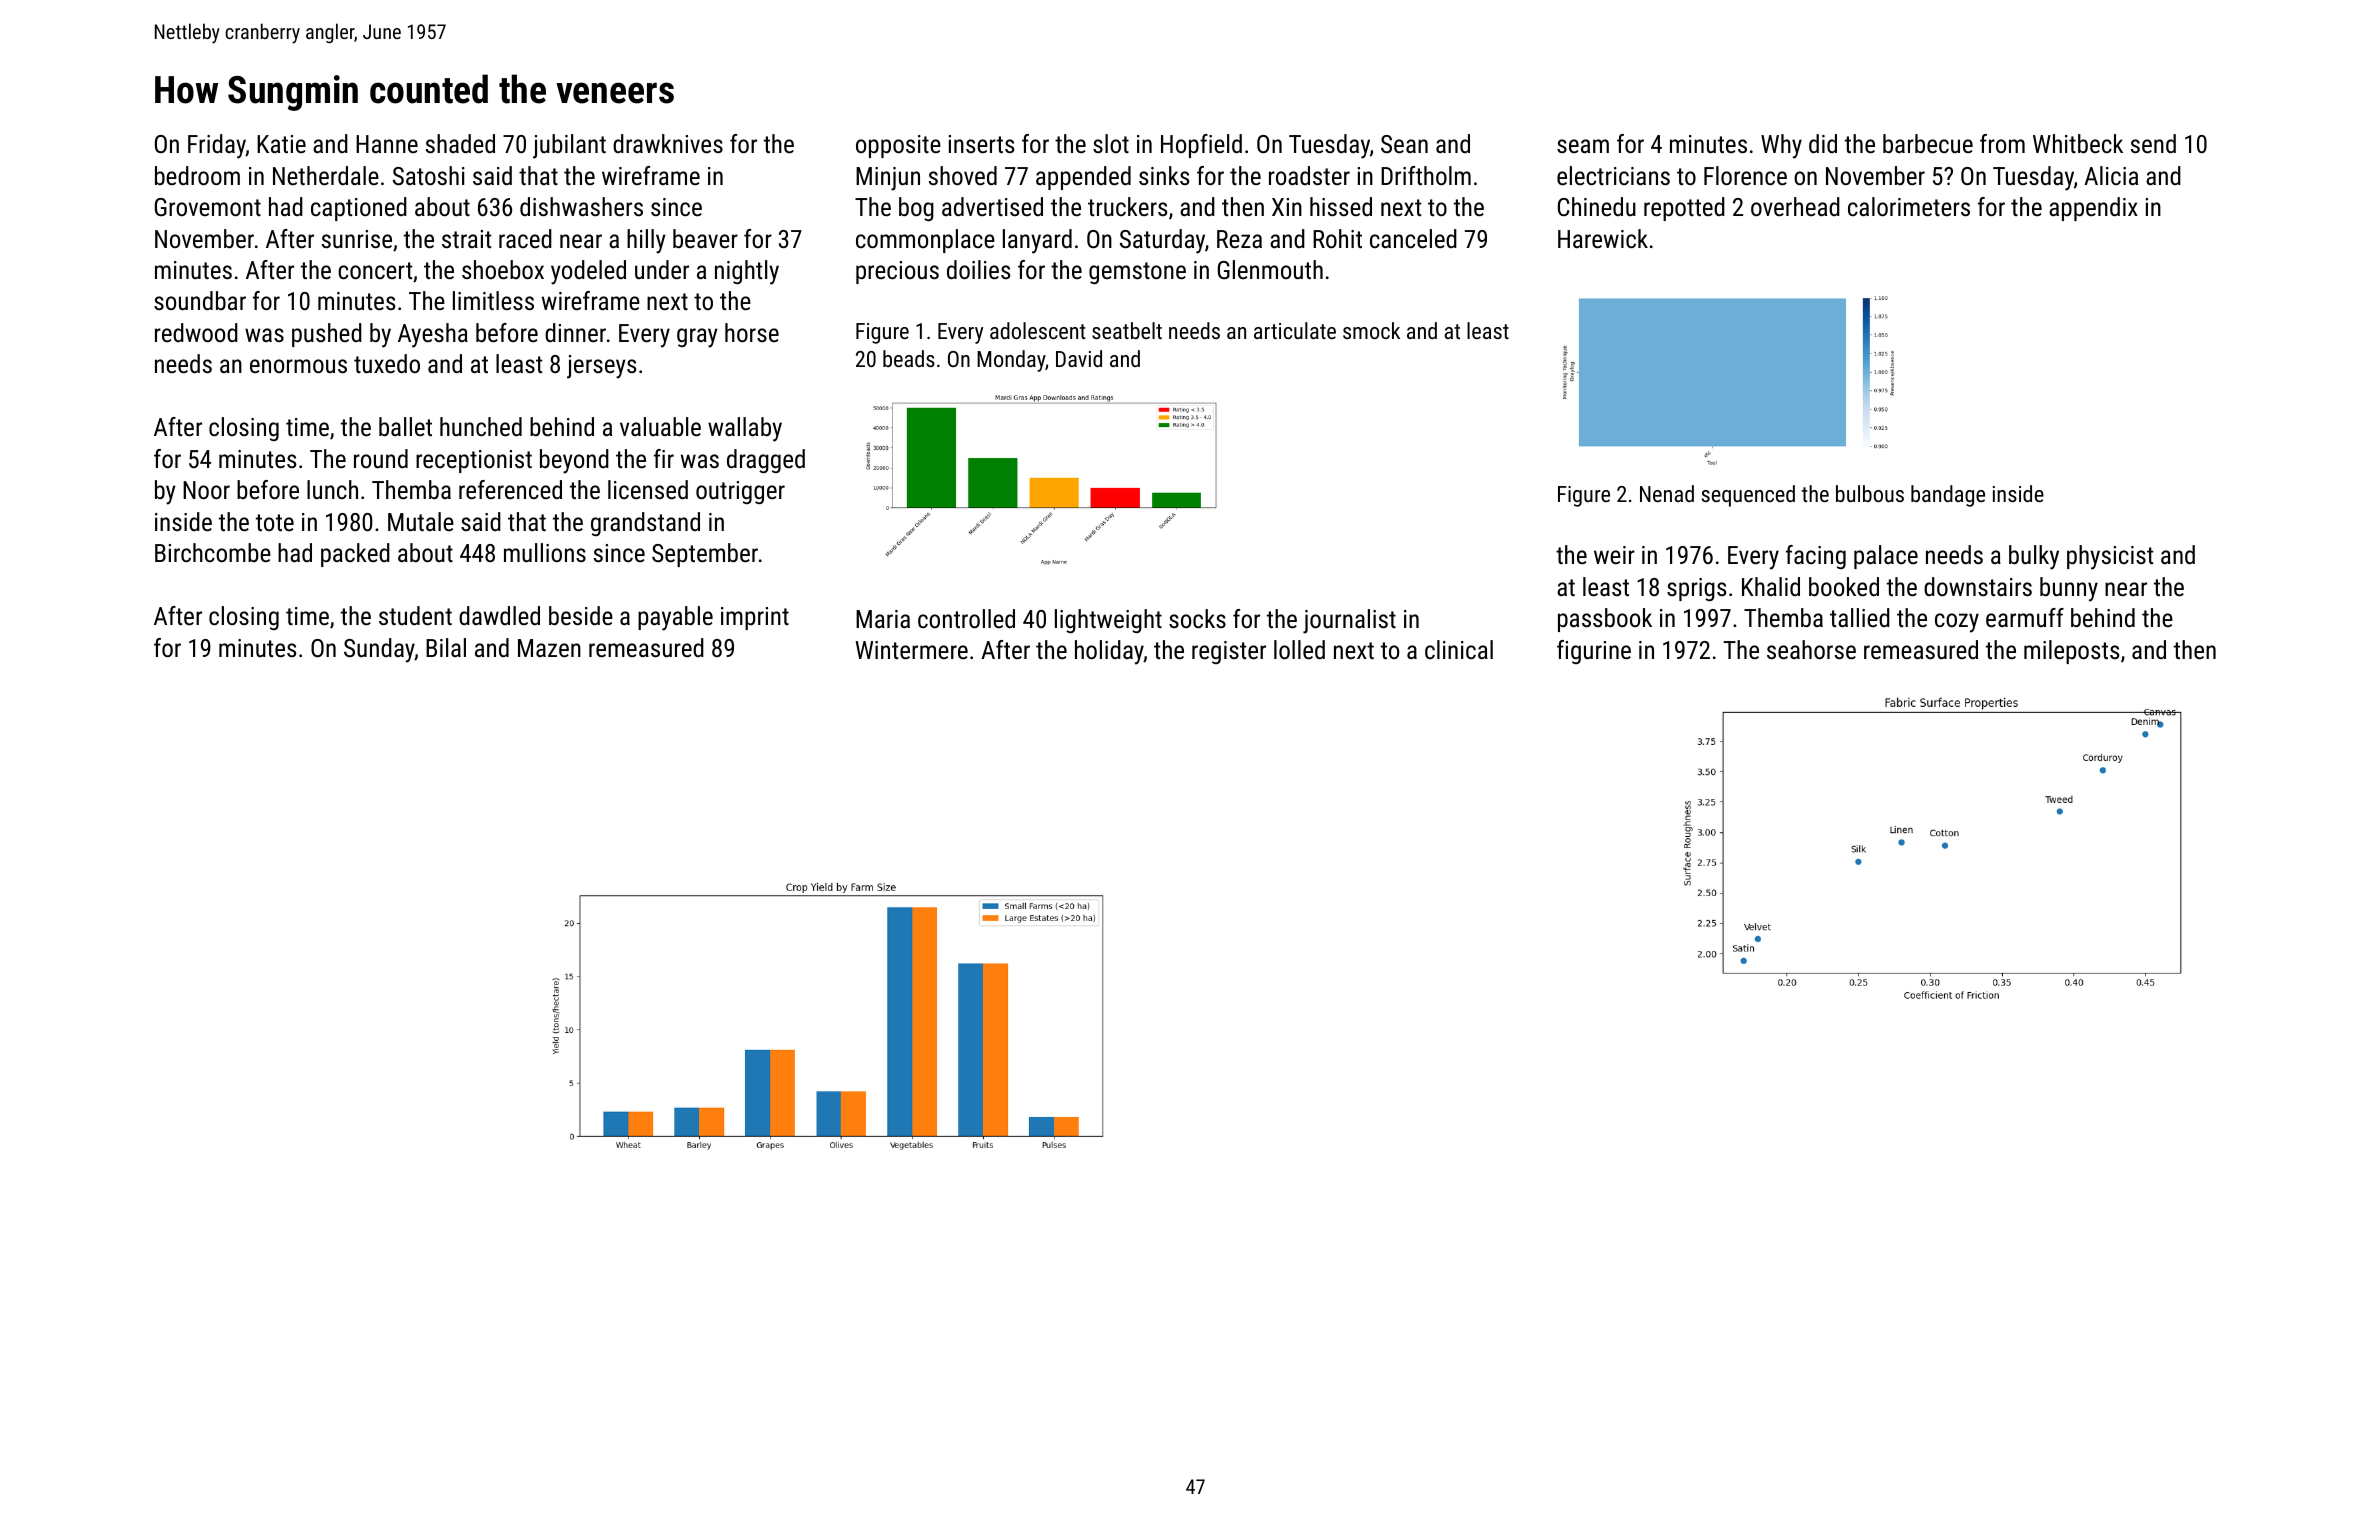 Image resolution: width=2371 pixels, height=1534 pixels. What do you see at coordinates (2093, 209) in the image?
I see `appendix` at bounding box center [2093, 209].
